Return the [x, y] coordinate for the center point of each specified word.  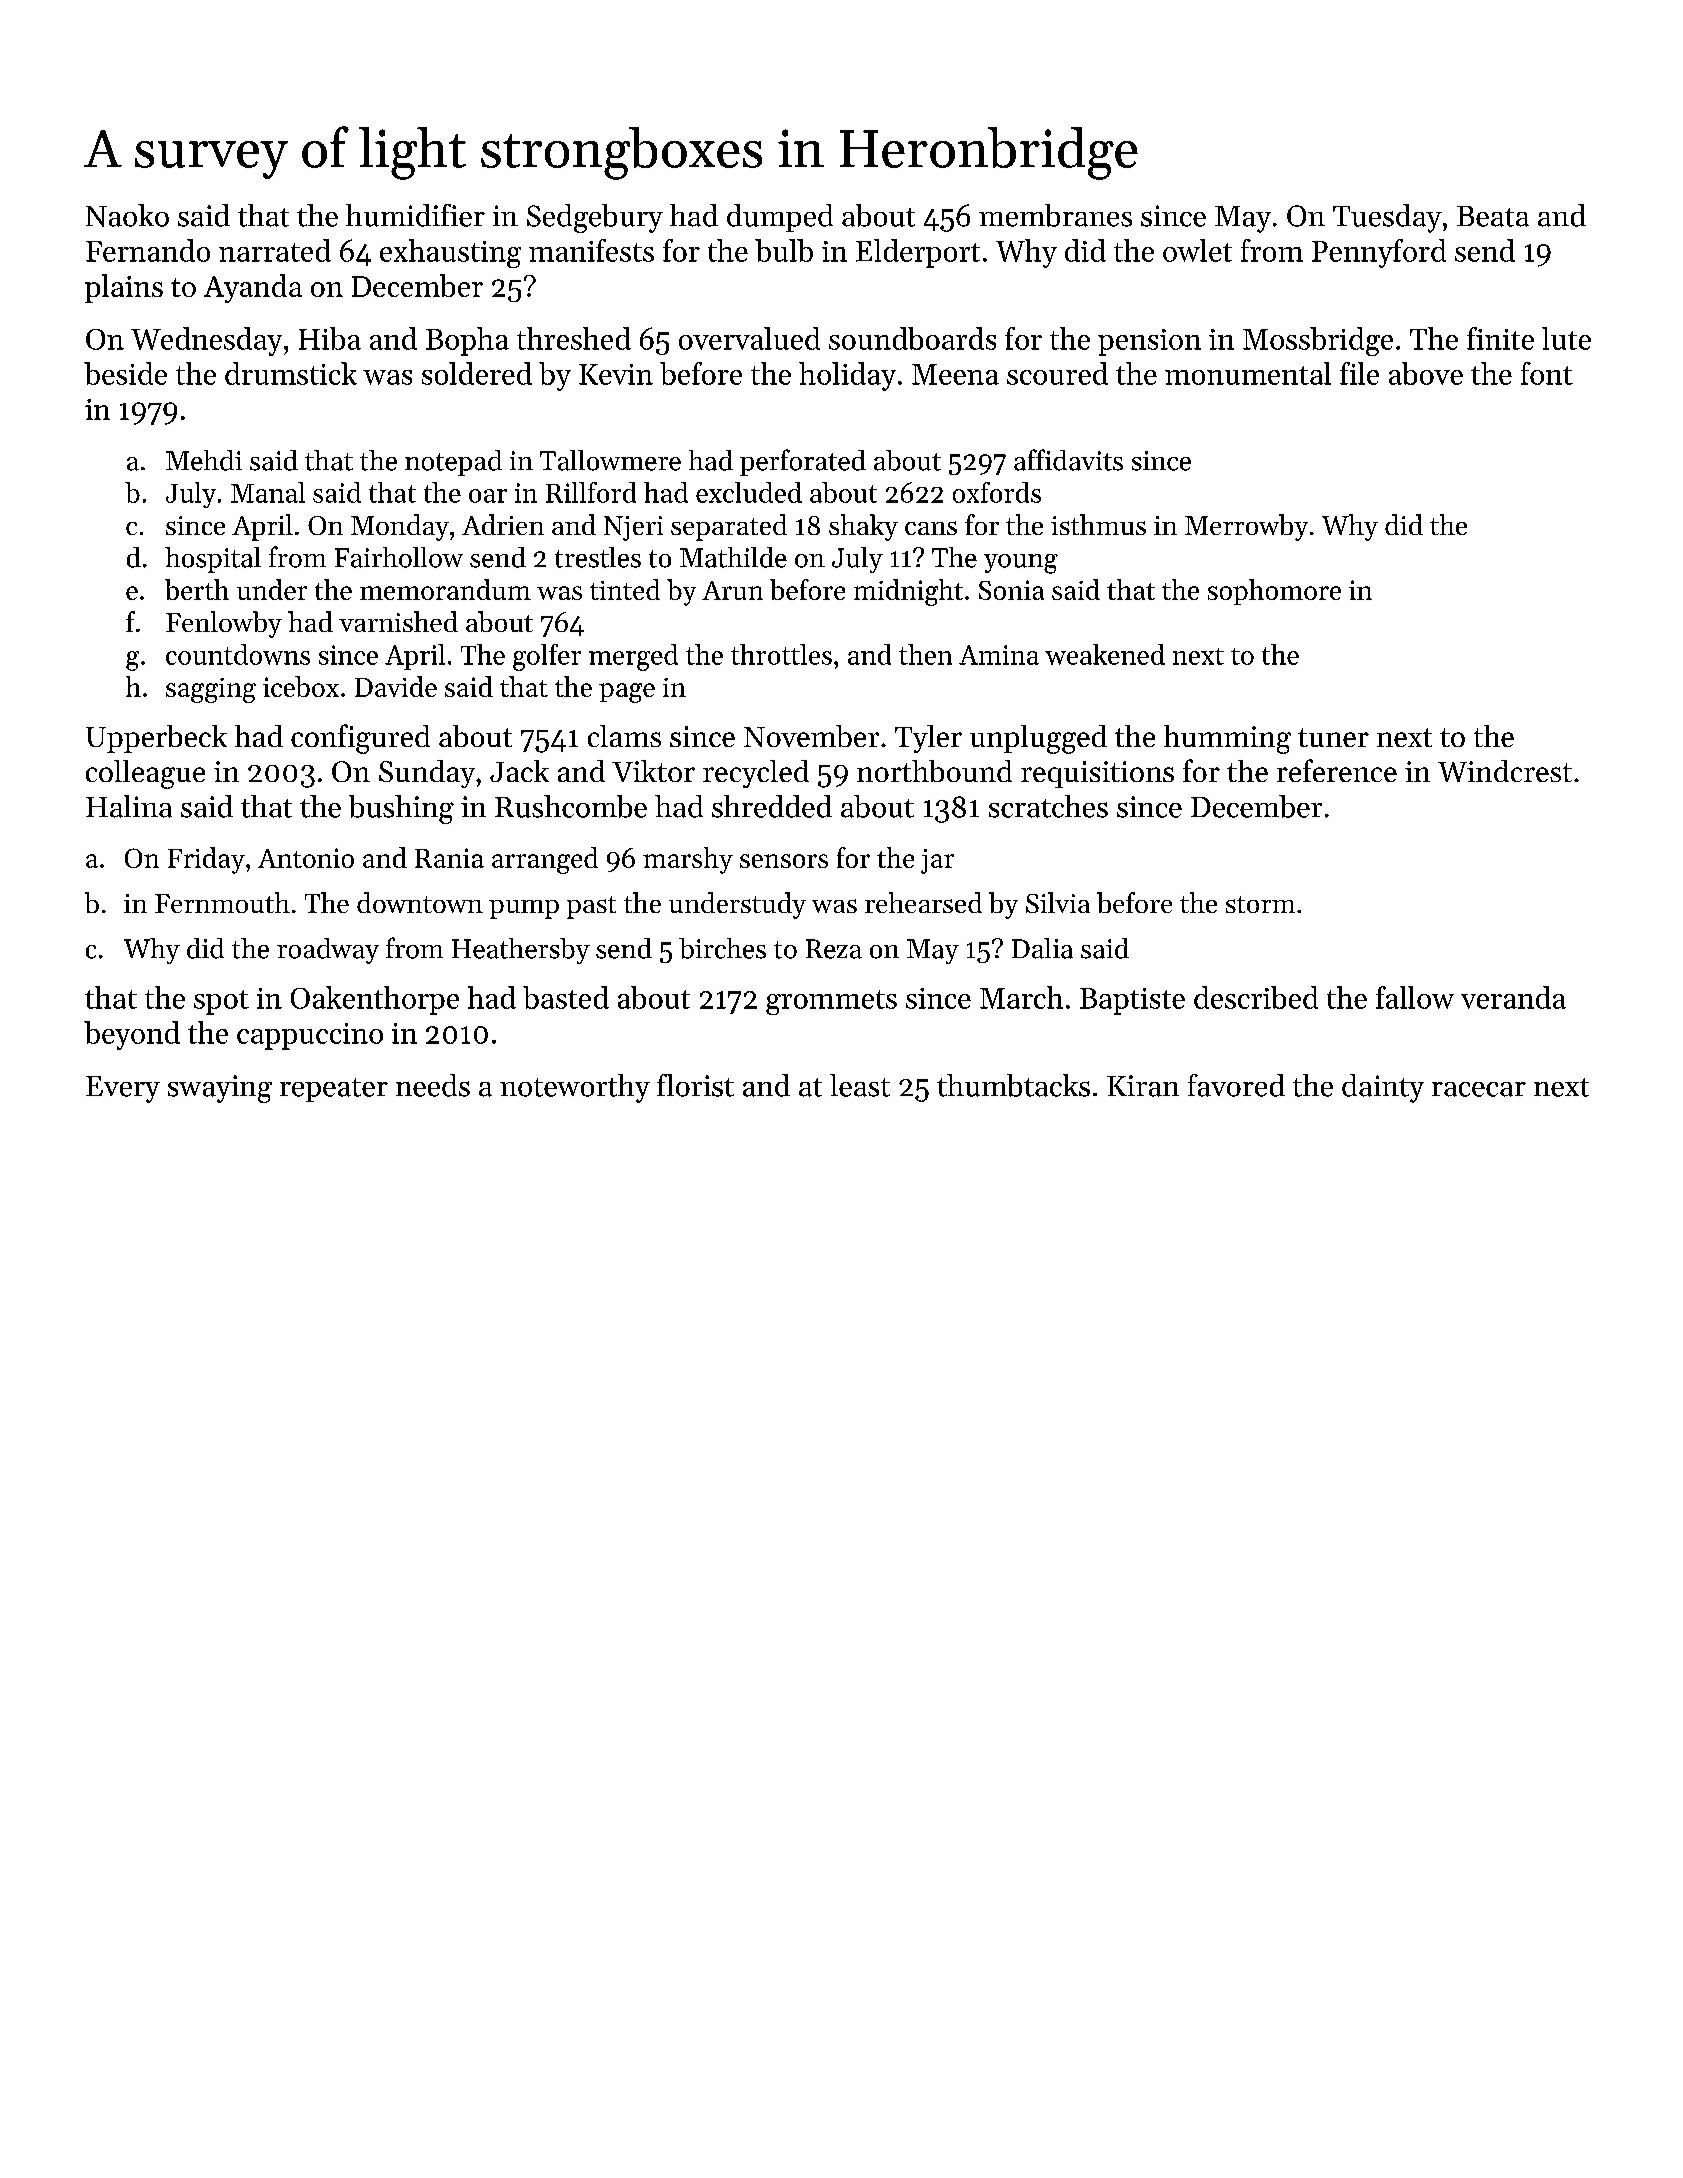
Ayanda [253, 288]
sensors [784, 861]
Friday [206, 860]
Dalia [1042, 948]
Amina [999, 655]
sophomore [1274, 592]
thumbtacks [1013, 1085]
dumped [780, 218]
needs [433, 1085]
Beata [1493, 216]
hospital [213, 560]
